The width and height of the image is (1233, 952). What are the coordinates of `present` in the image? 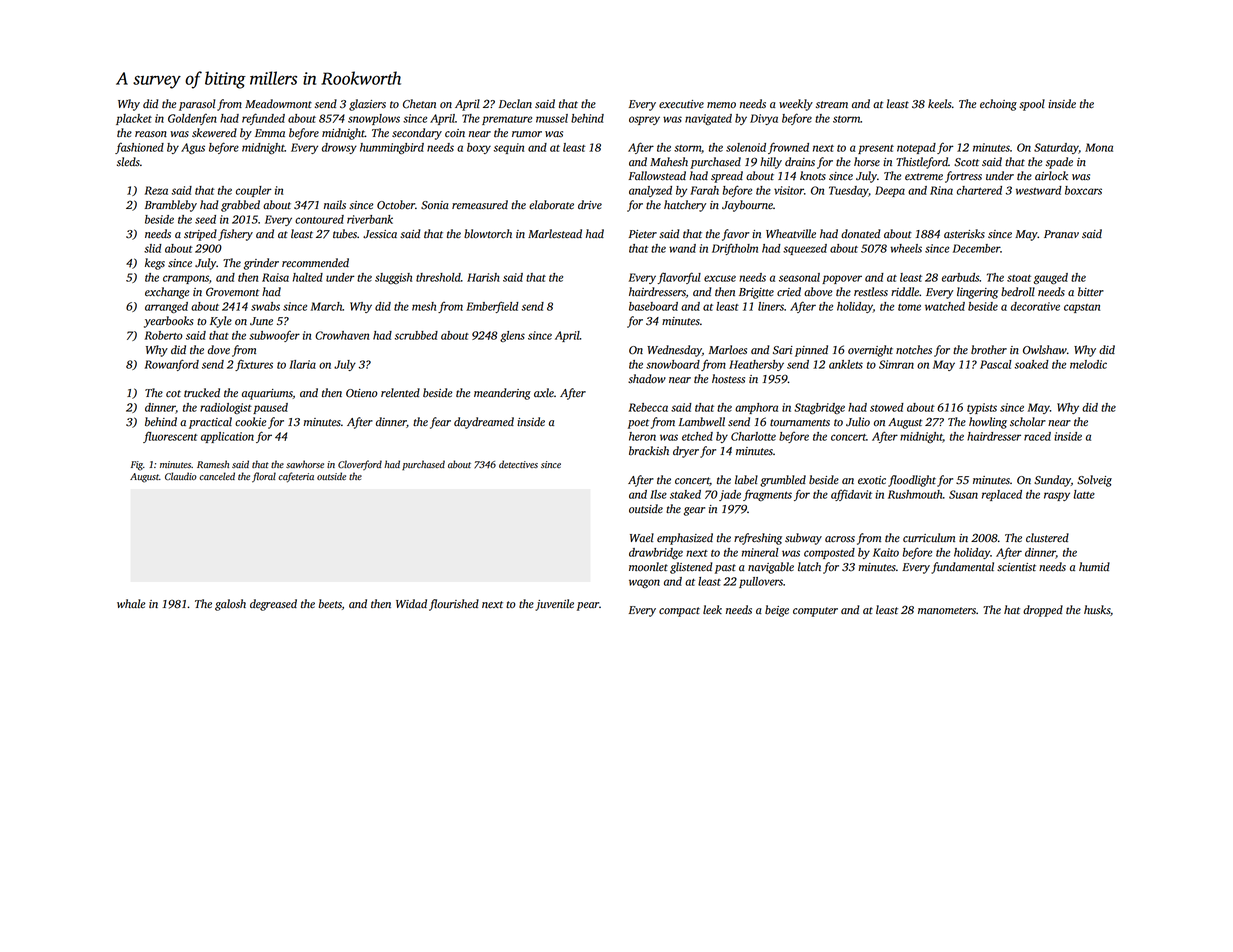 It's located at (876, 149).
